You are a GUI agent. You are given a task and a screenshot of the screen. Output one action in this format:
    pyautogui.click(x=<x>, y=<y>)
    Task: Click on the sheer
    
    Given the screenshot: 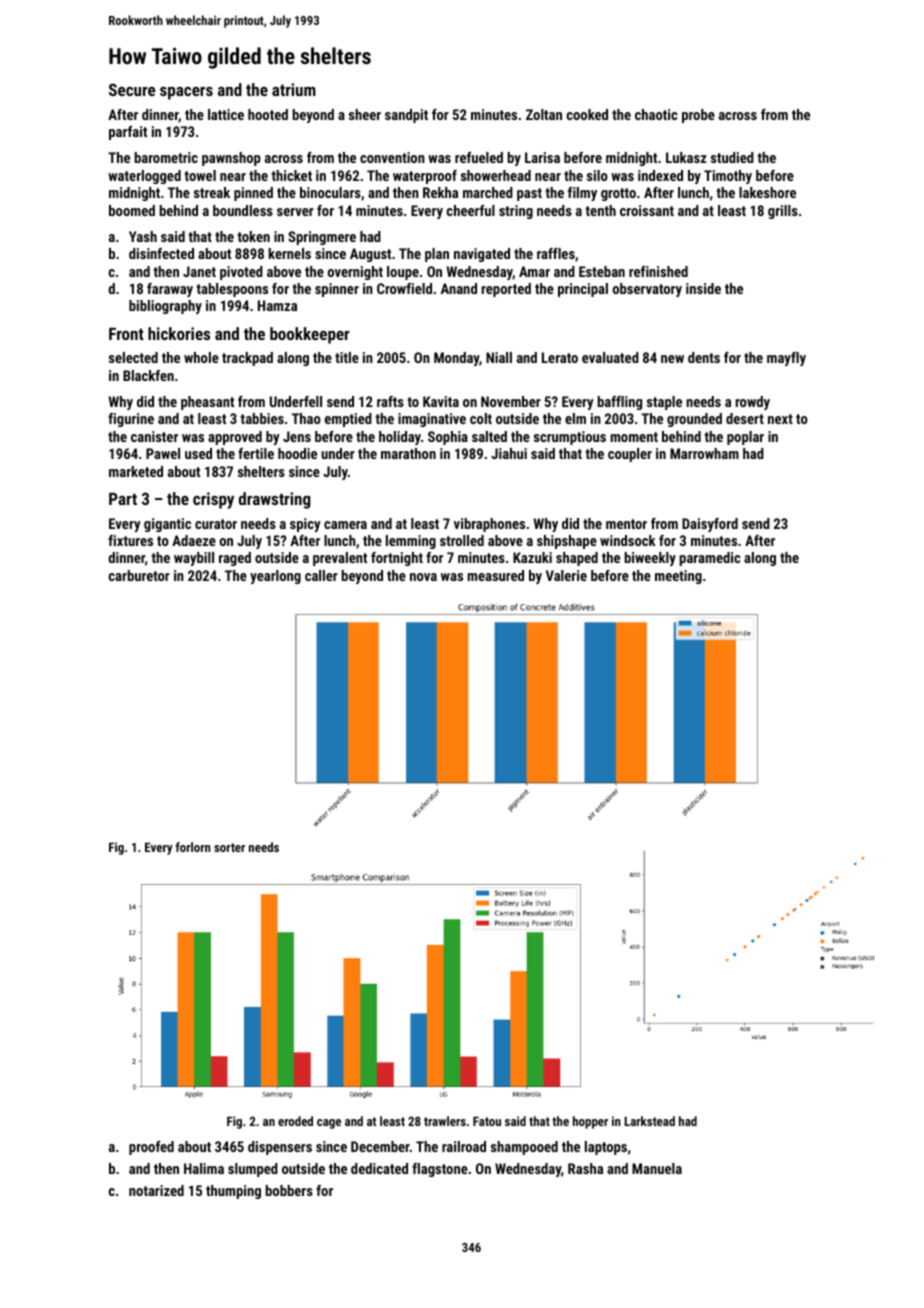 What is the action you would take?
    pyautogui.click(x=365, y=114)
